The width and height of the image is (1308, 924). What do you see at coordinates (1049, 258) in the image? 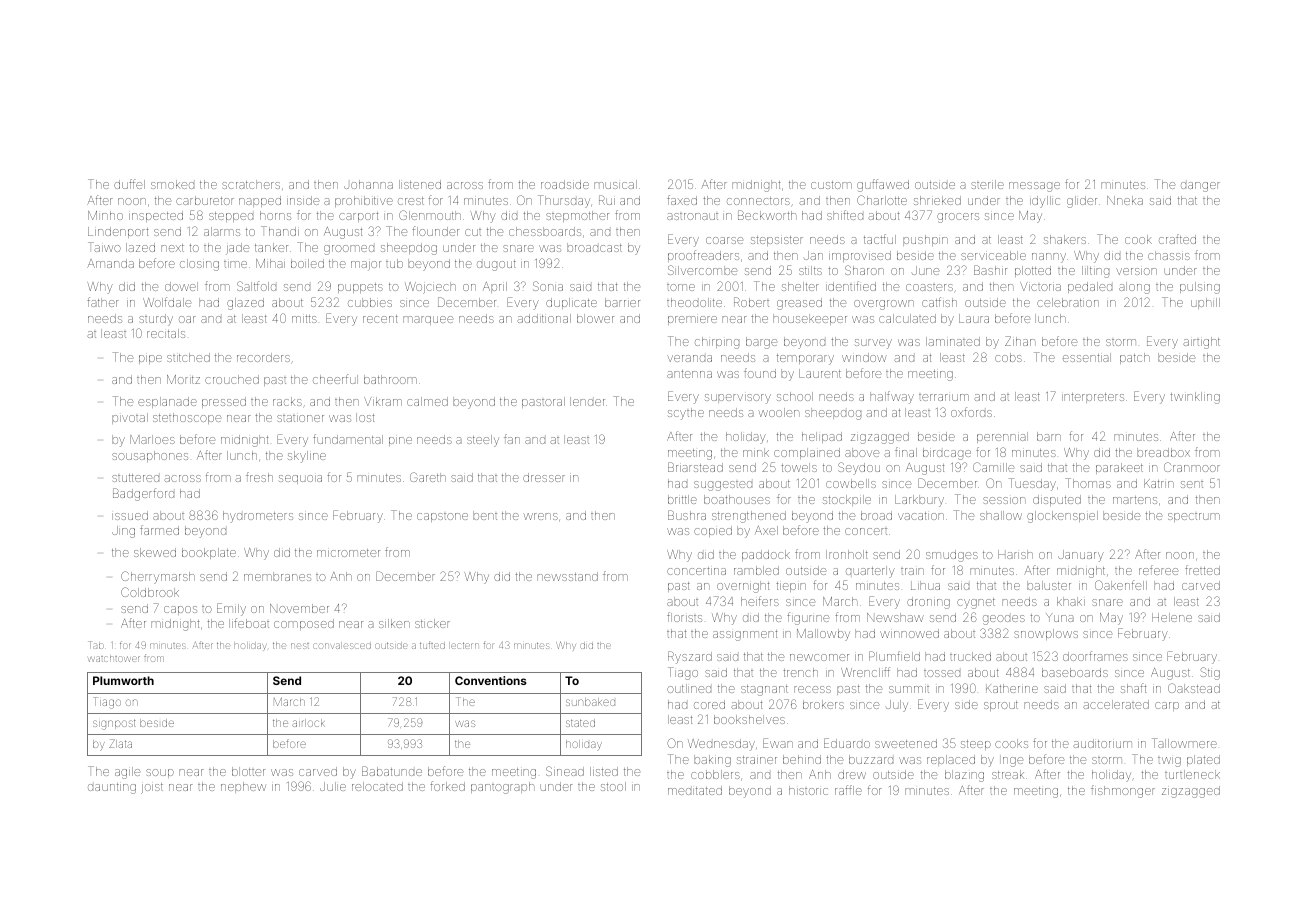
I see `nanny` at bounding box center [1049, 258].
